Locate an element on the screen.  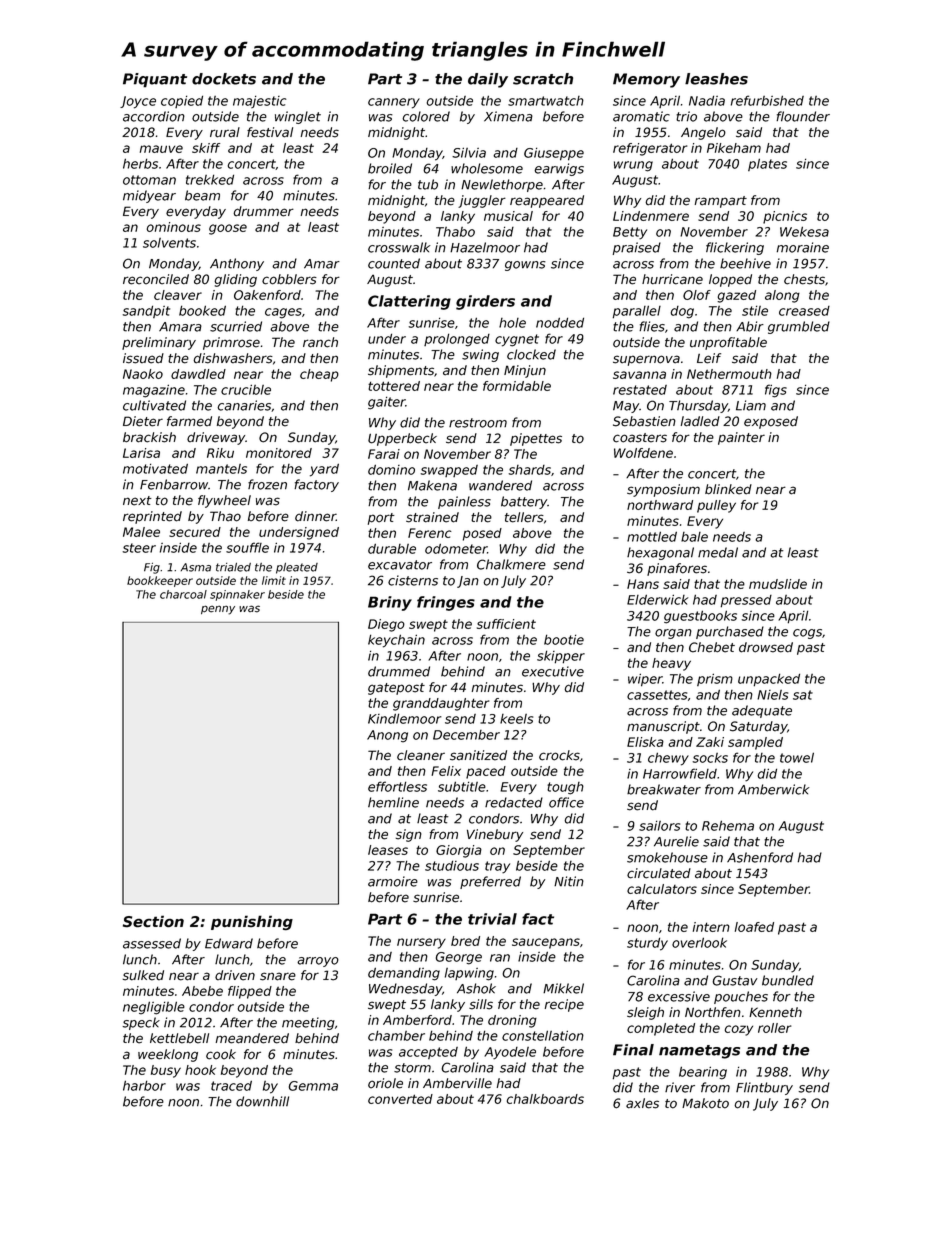
Makoto is located at coordinates (705, 1103).
